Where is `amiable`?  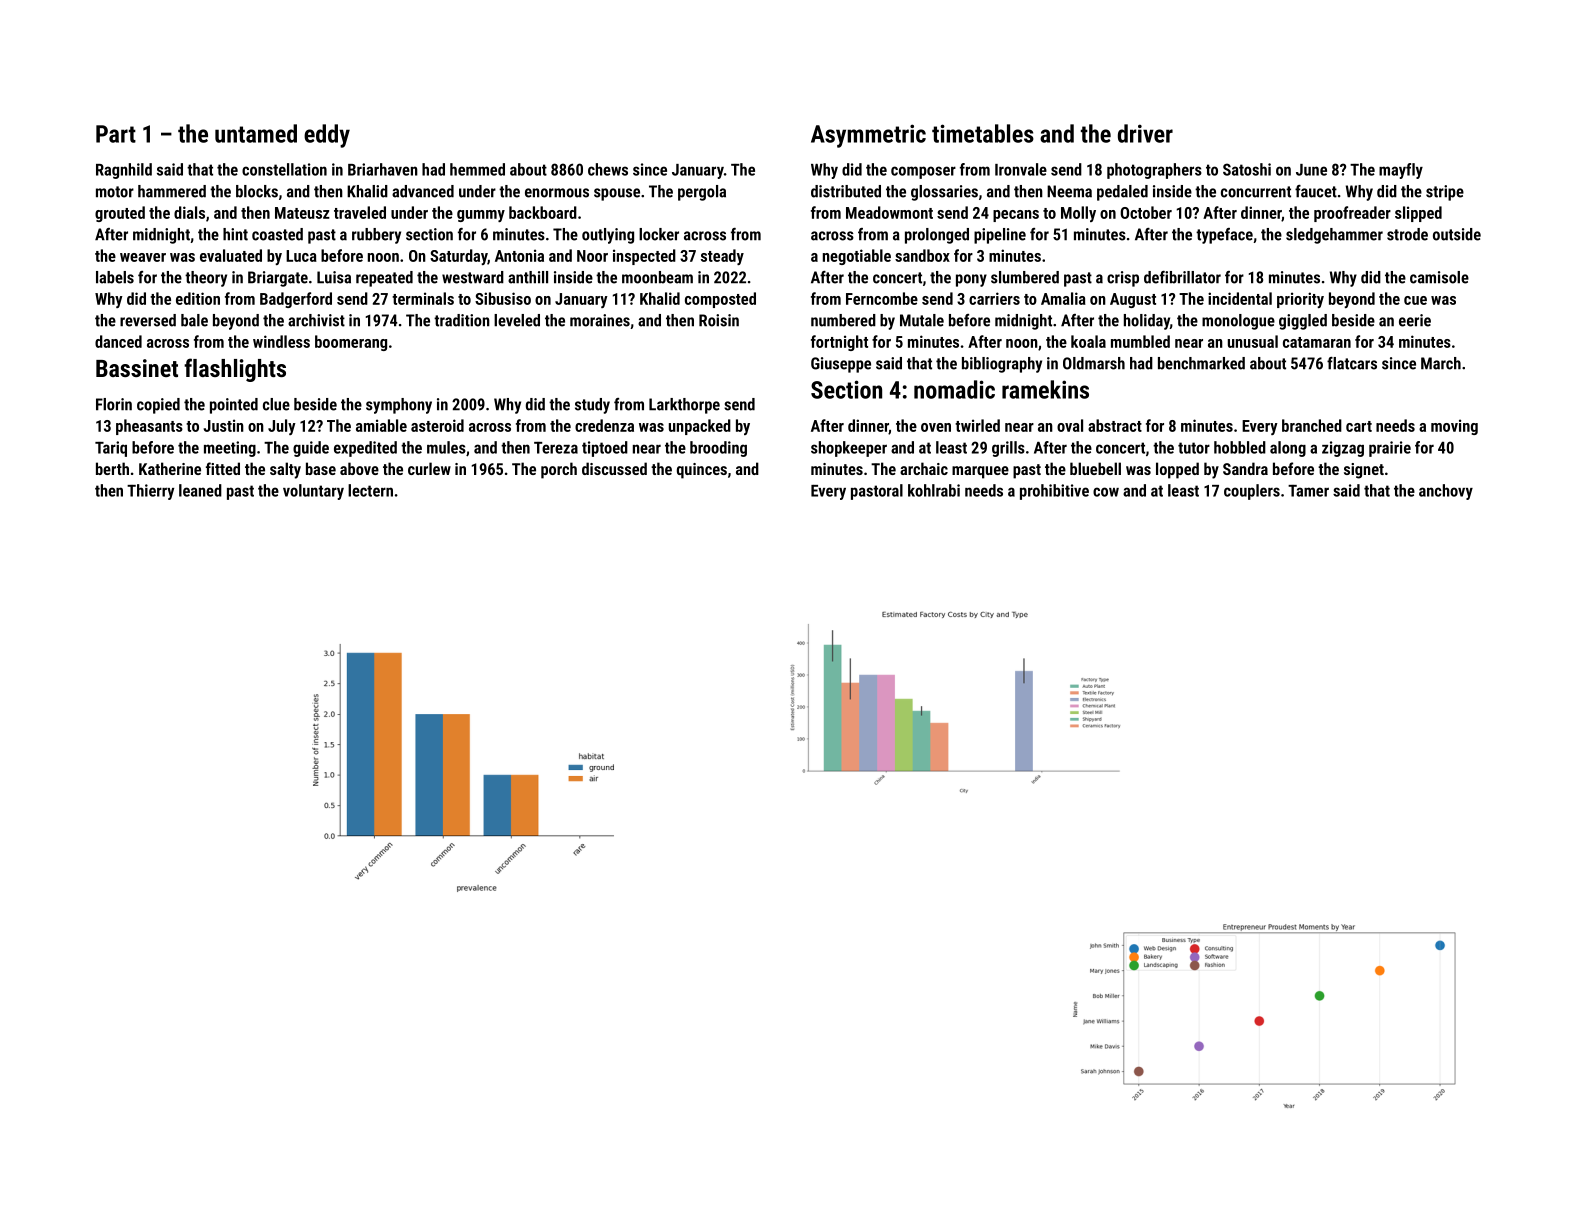 amiable is located at coordinates (381, 425).
